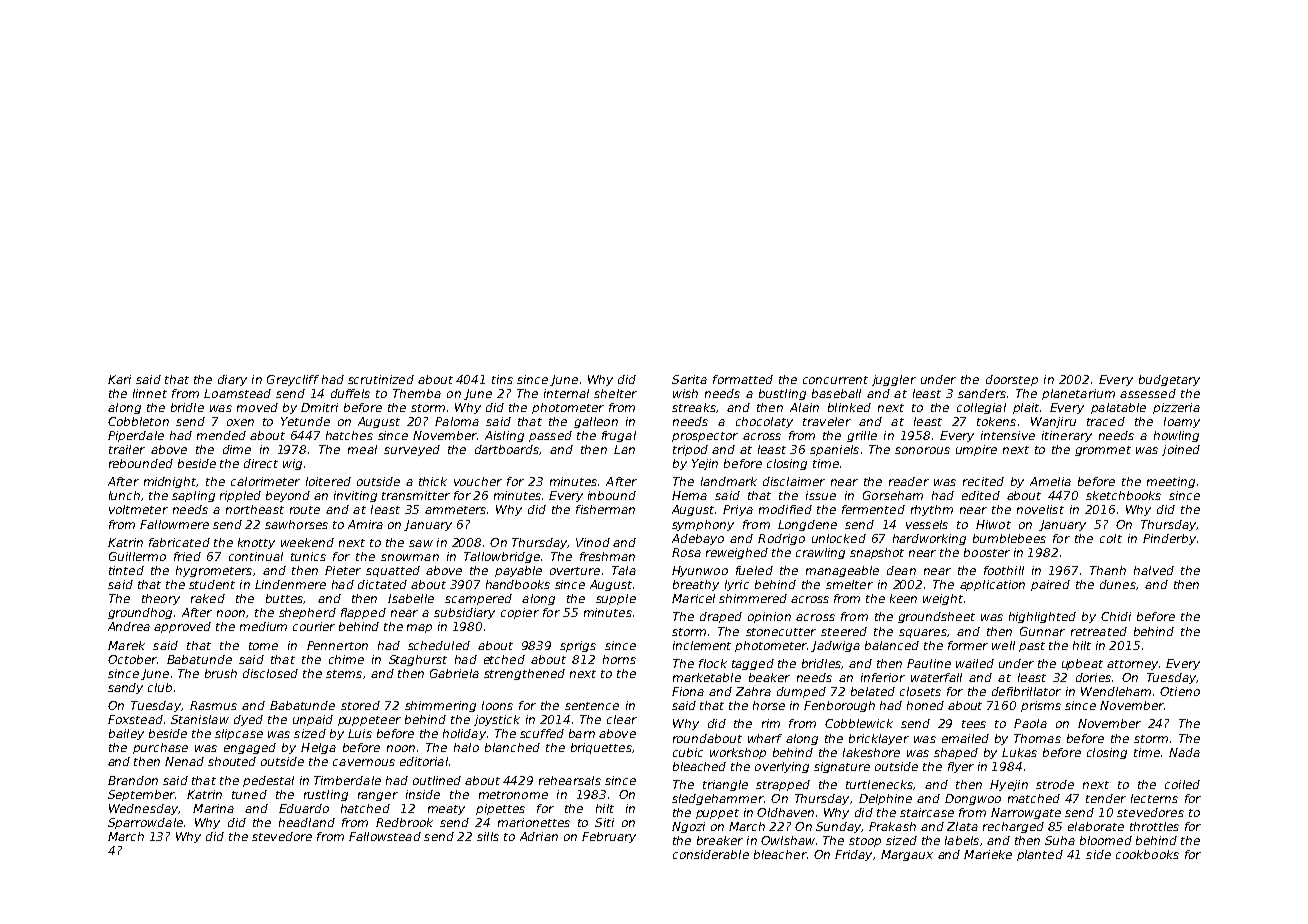 The width and height of the document is (1308, 924). What do you see at coordinates (689, 379) in the document?
I see `Sarita` at bounding box center [689, 379].
